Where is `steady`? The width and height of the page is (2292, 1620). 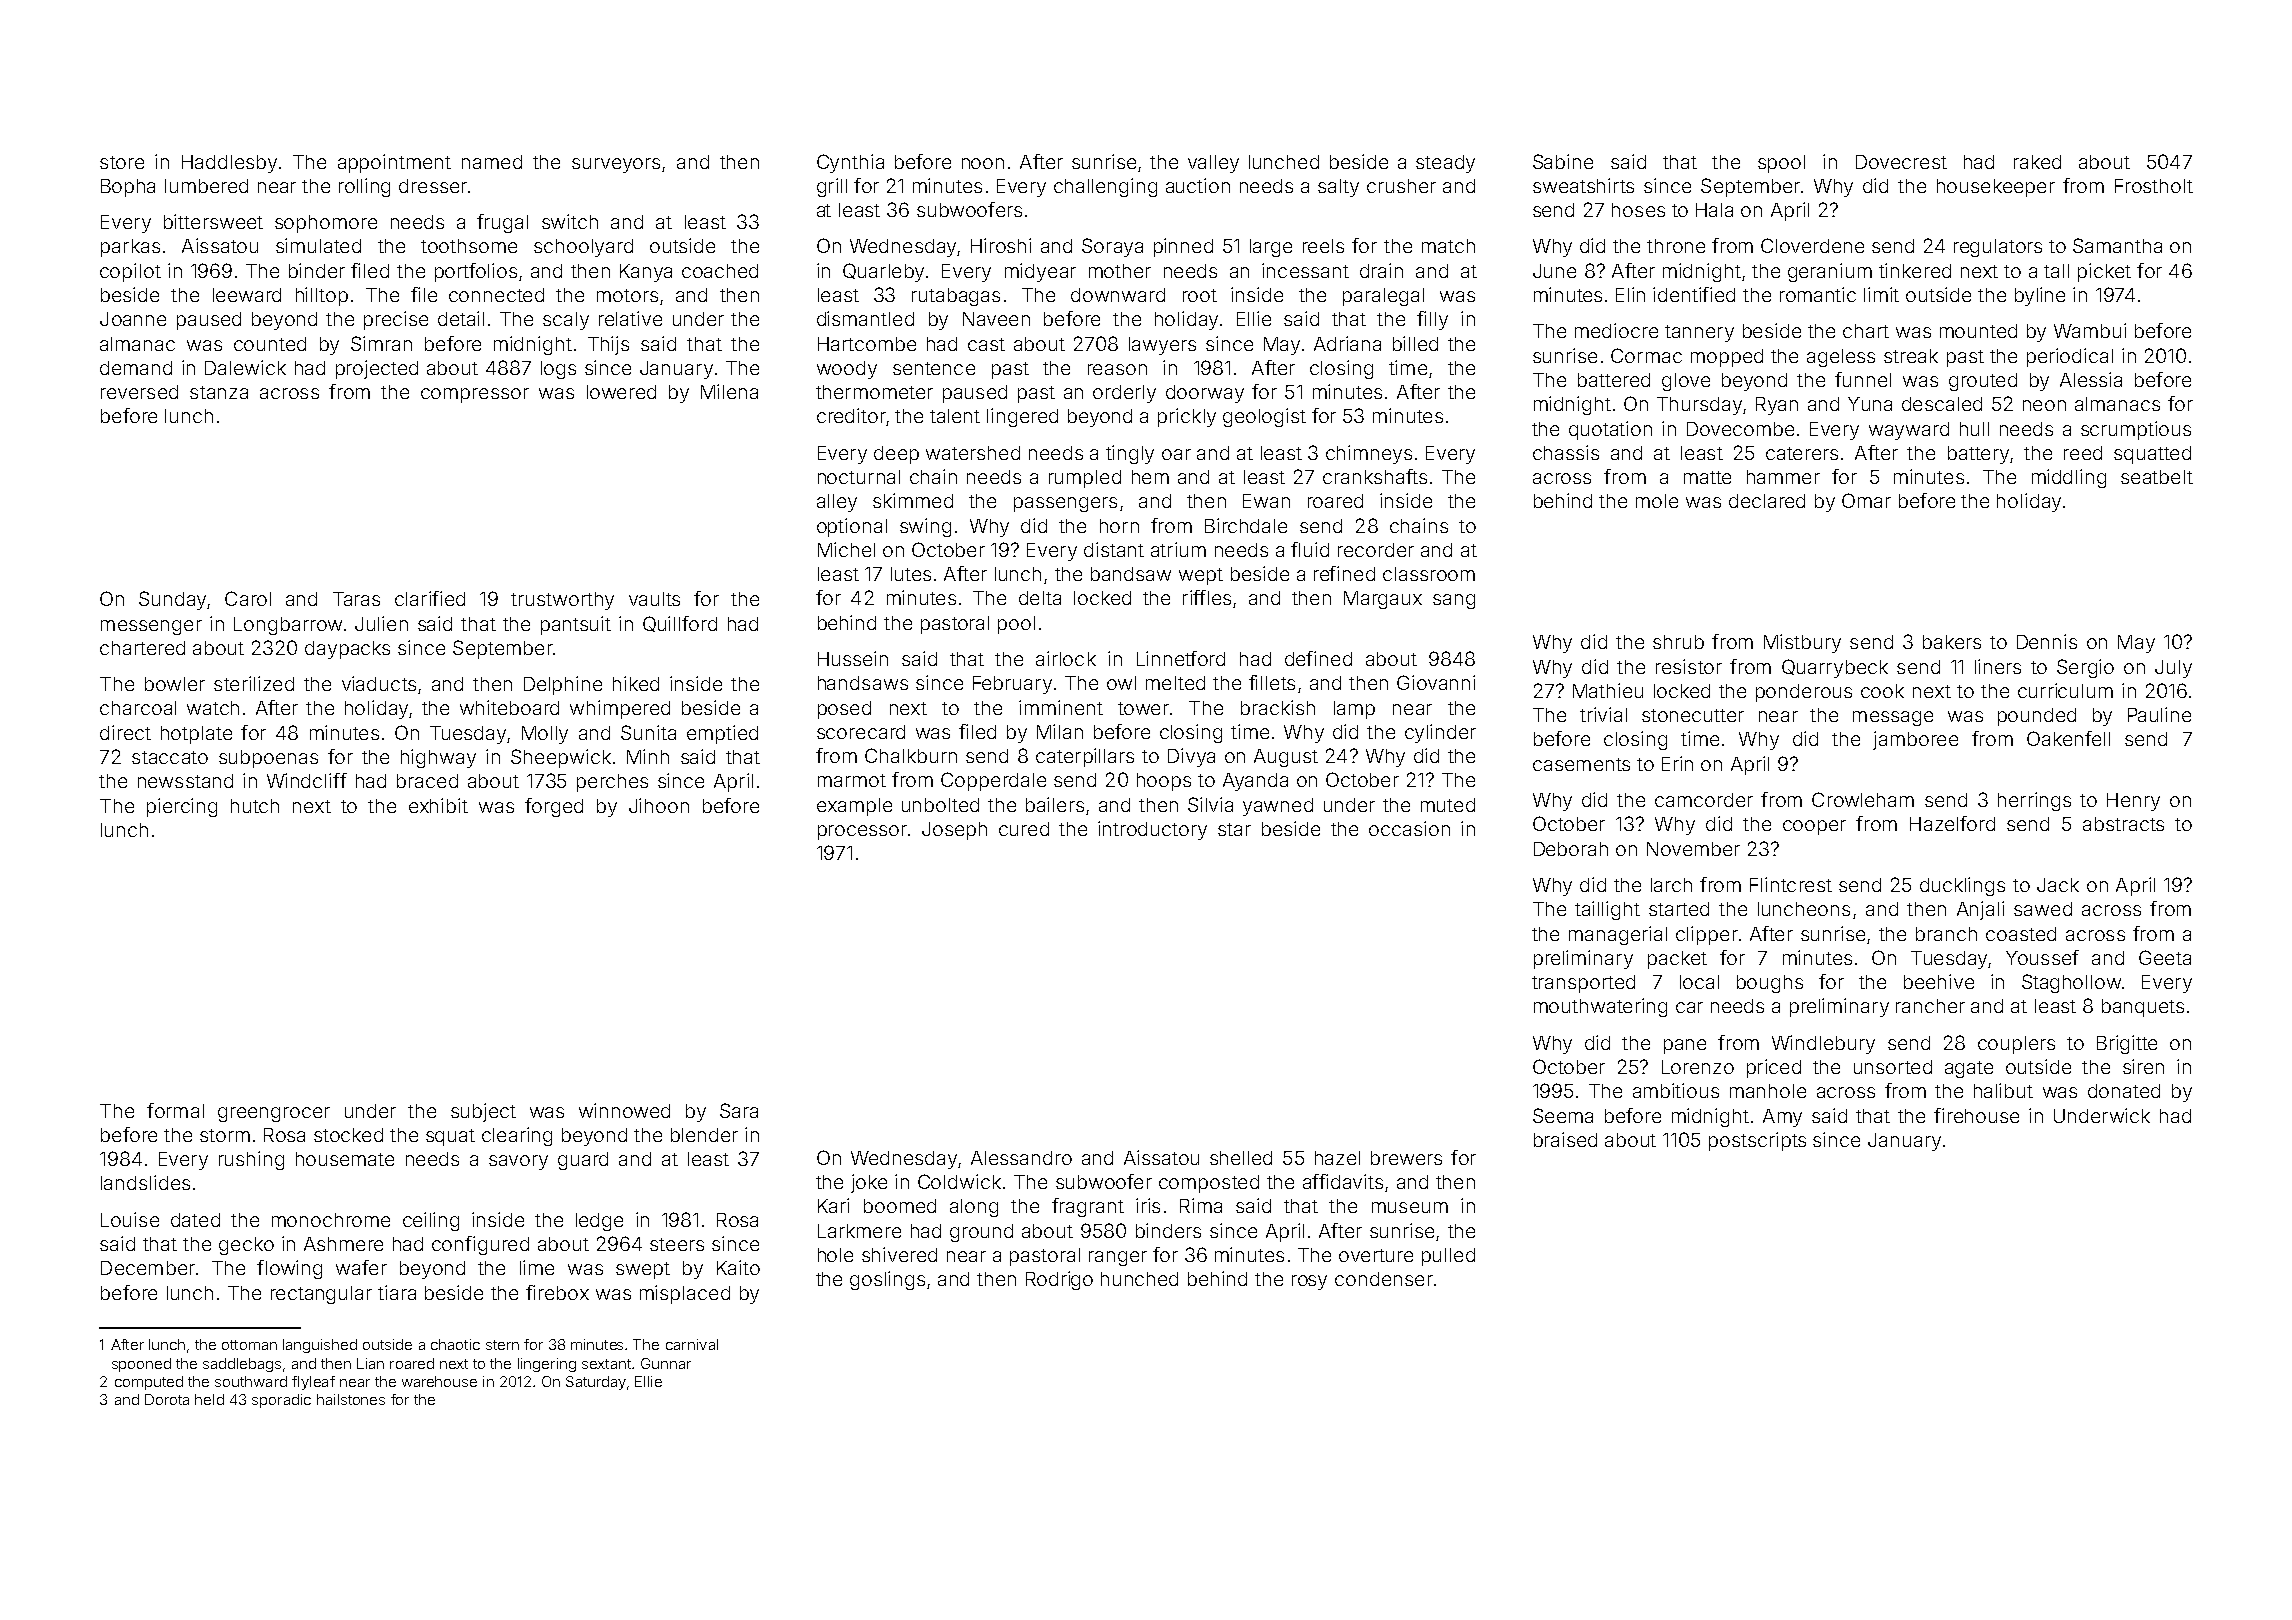 steady is located at coordinates (1445, 164).
